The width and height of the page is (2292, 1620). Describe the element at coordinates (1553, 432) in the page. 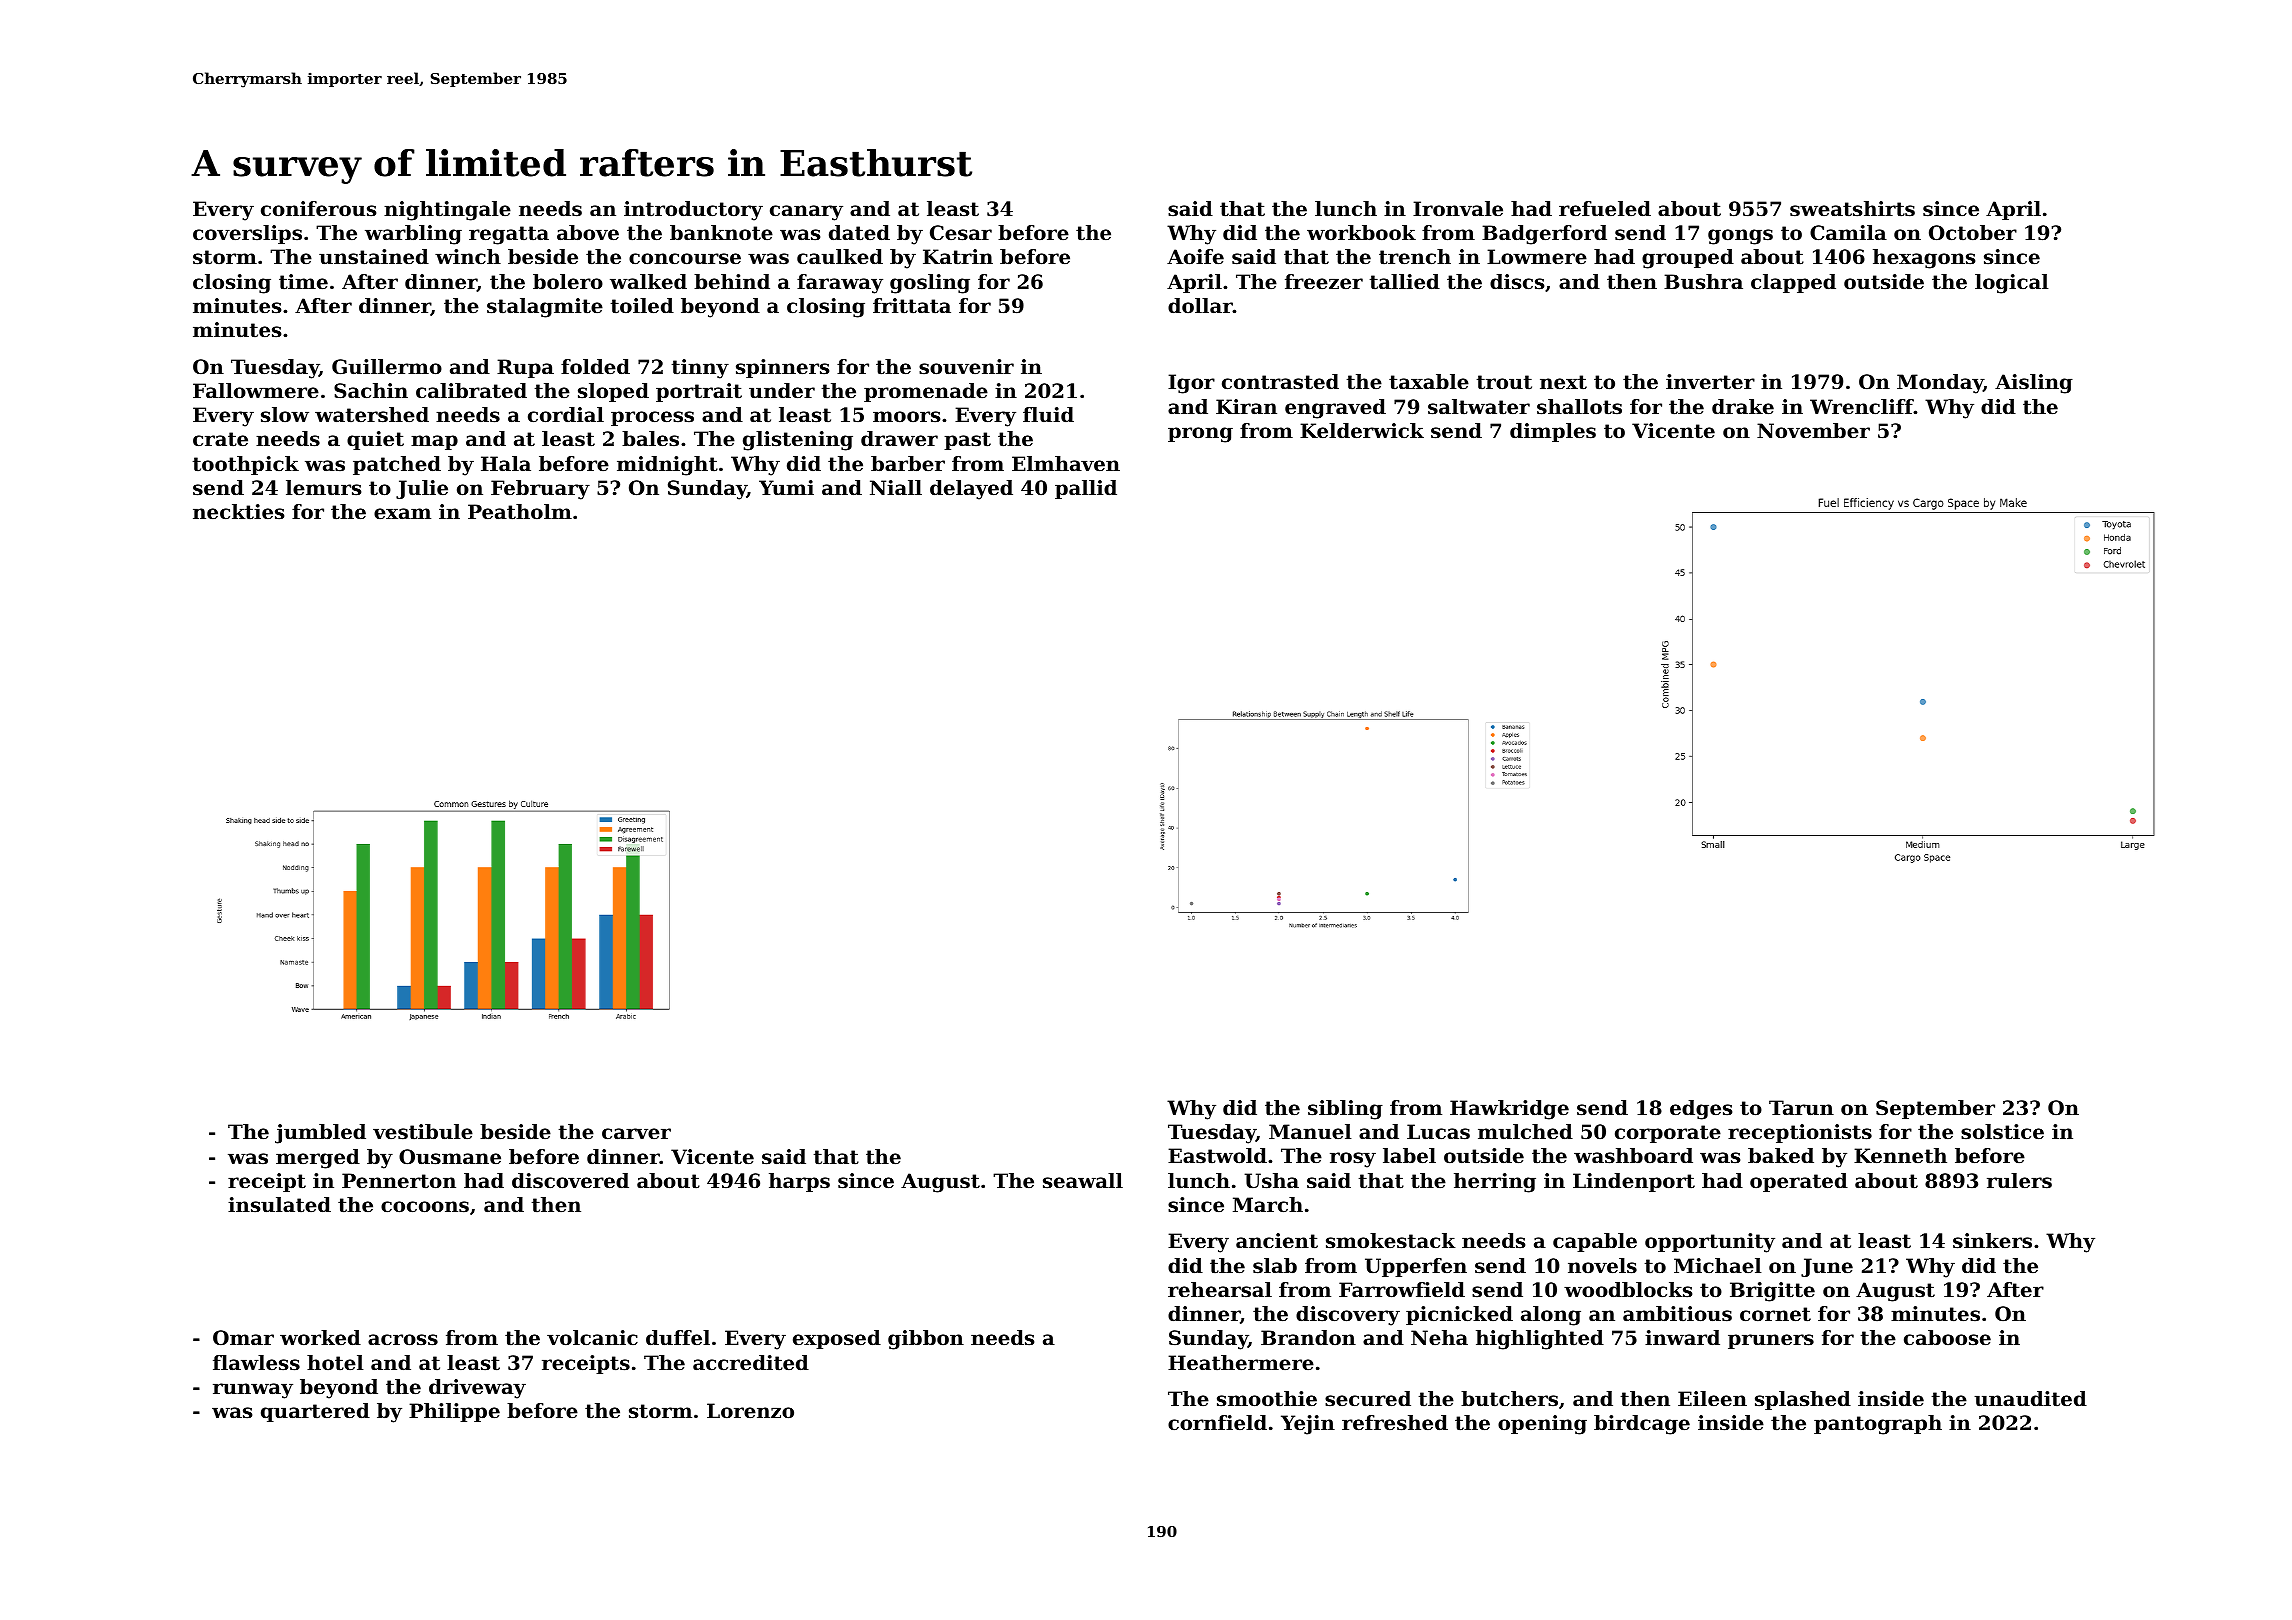

I see `dimples` at that location.
